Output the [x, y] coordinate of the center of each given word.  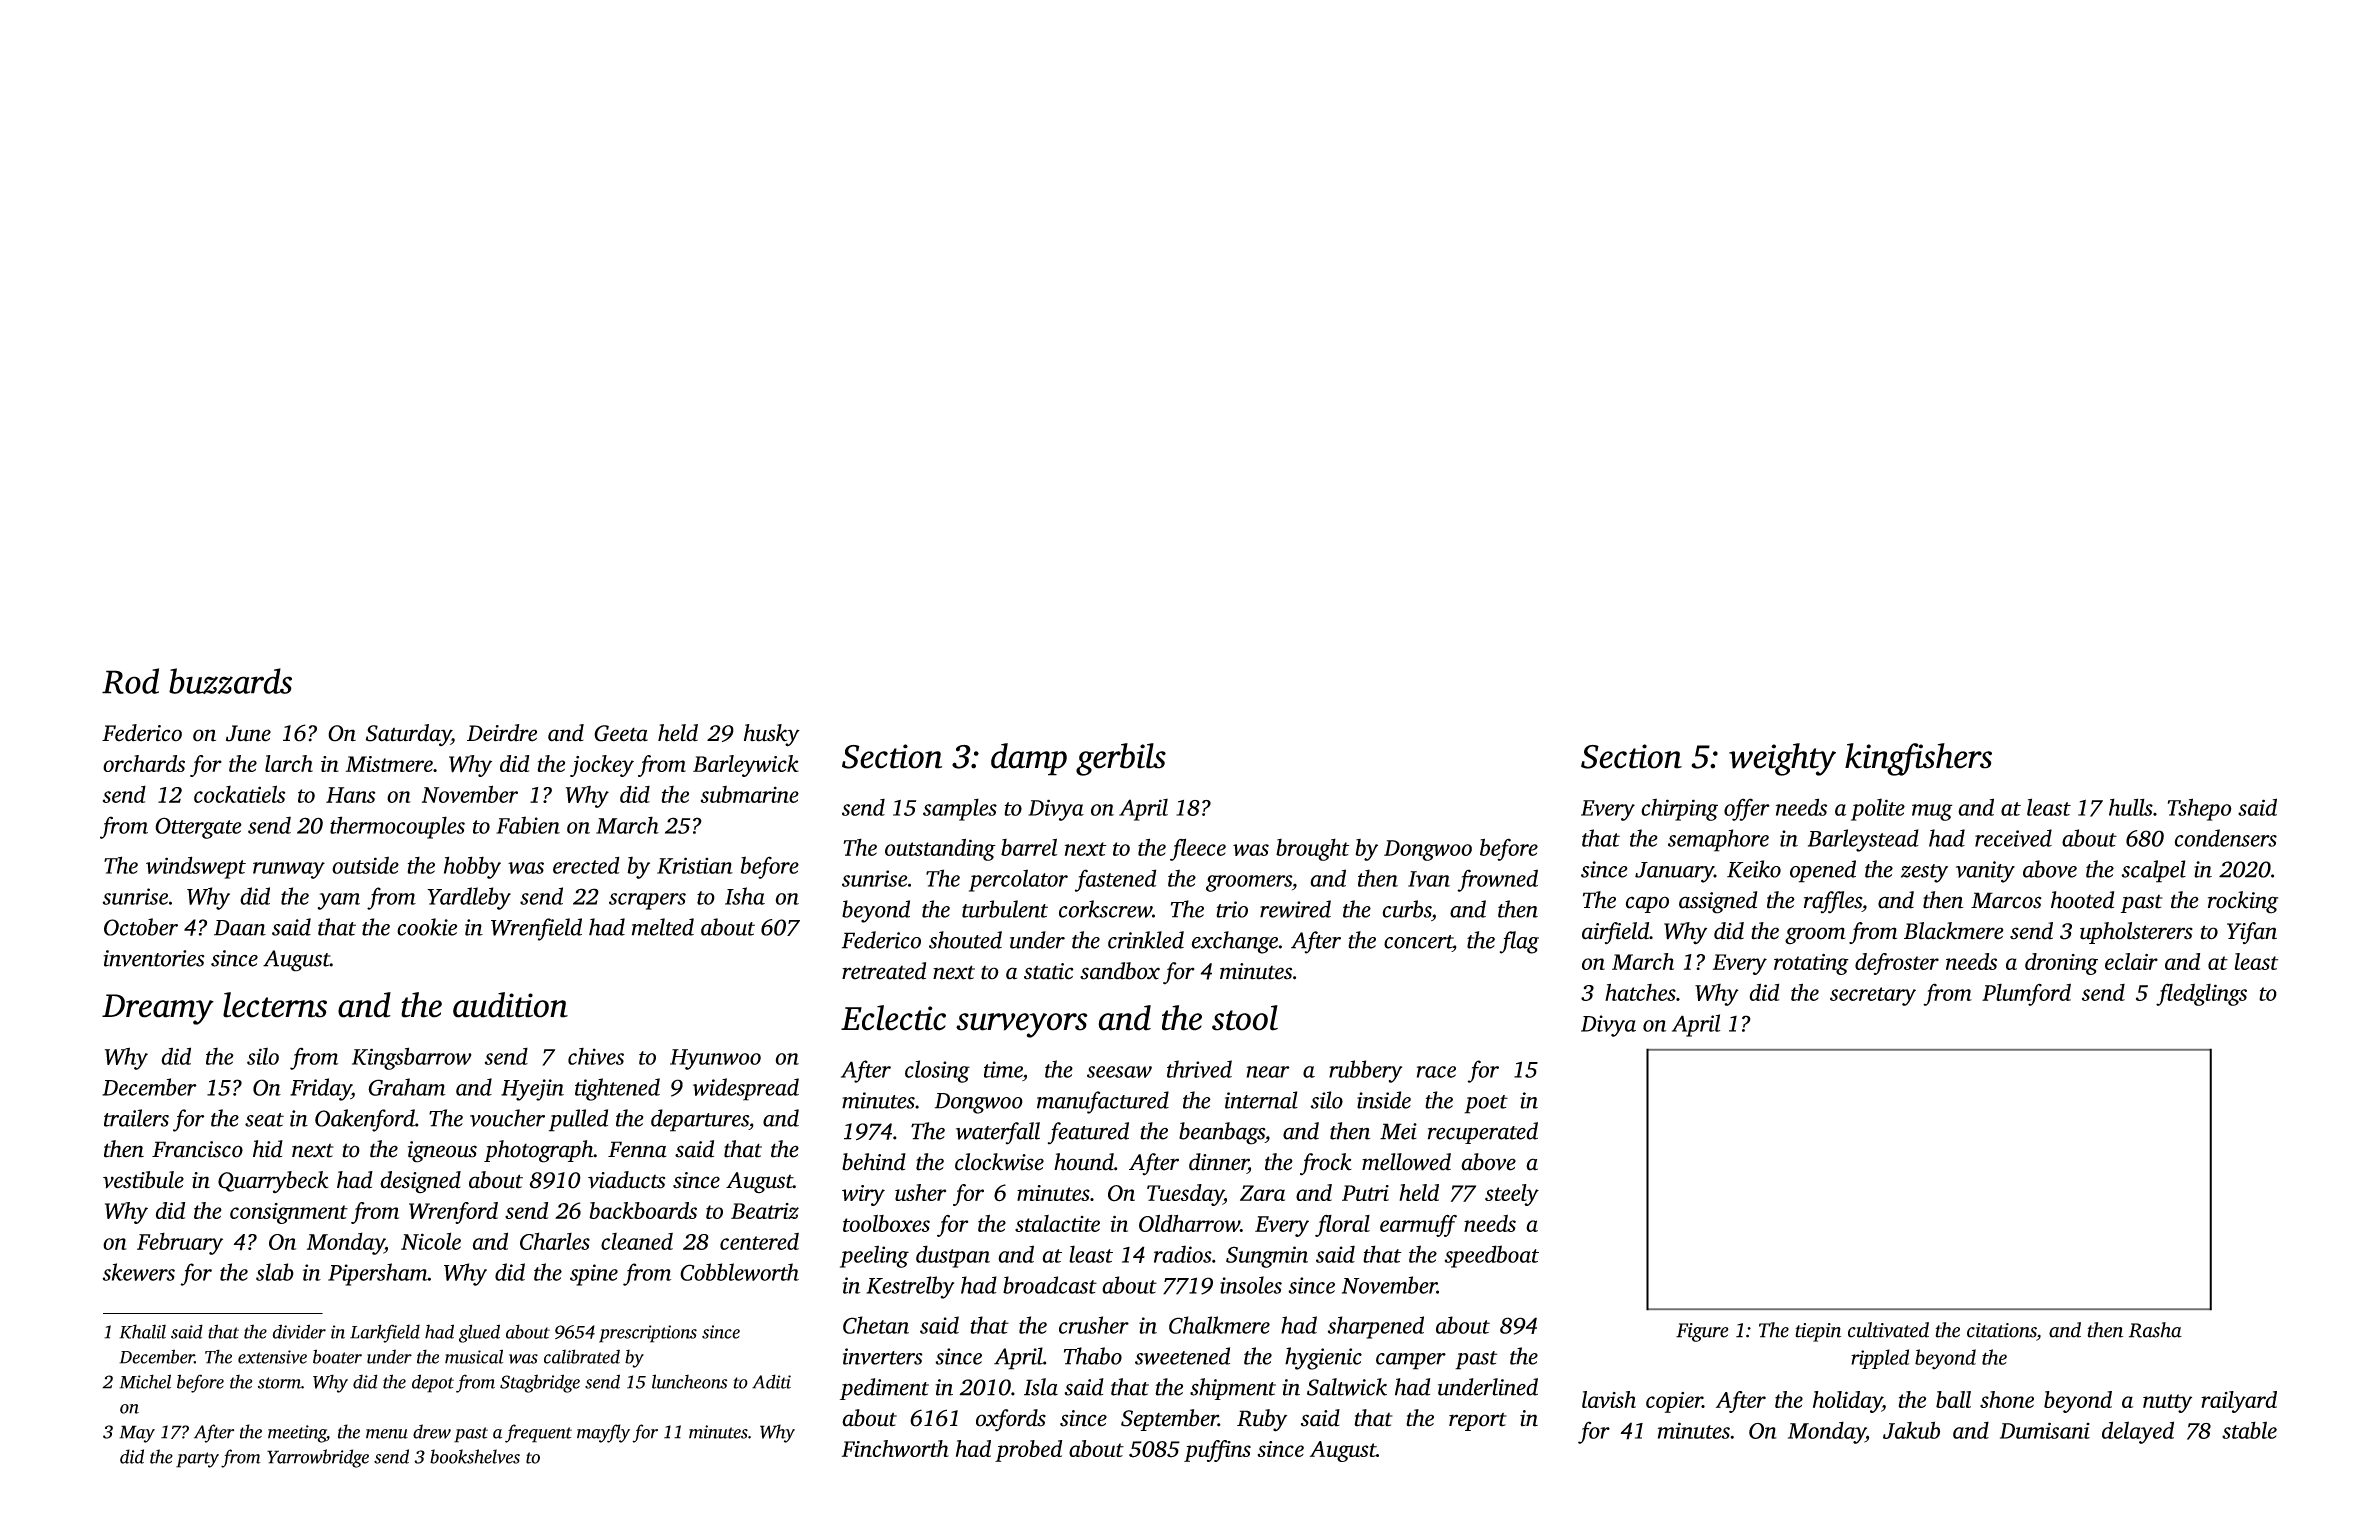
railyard [2239, 1402]
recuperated [1483, 1133]
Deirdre [502, 733]
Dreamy [158, 1009]
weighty [1782, 759]
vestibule [143, 1180]
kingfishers [1918, 759]
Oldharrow [1189, 1223]
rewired [1295, 909]
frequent [538, 1433]
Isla [1041, 1387]
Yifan [2252, 933]
